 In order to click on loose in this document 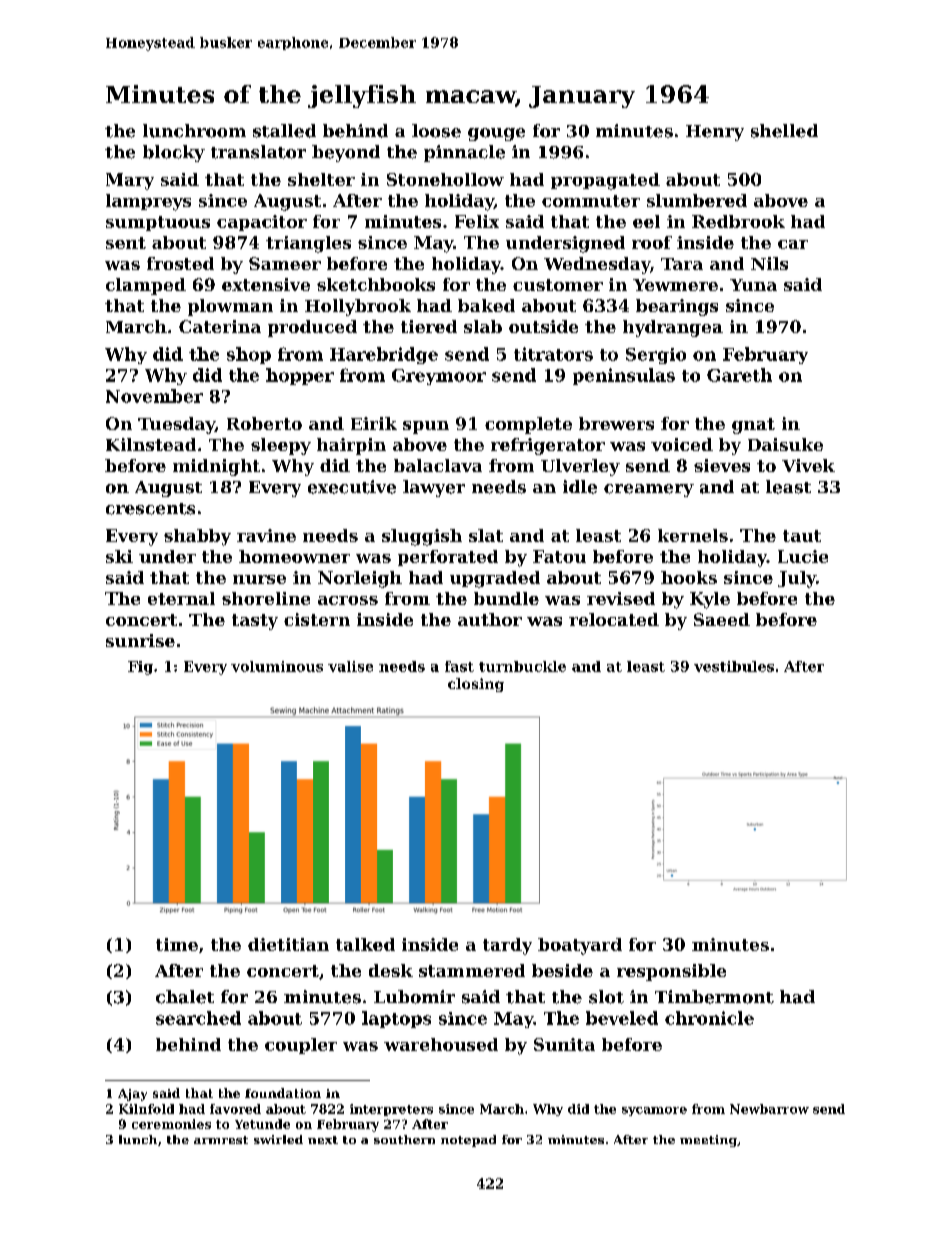, I will do `click(436, 131)`.
